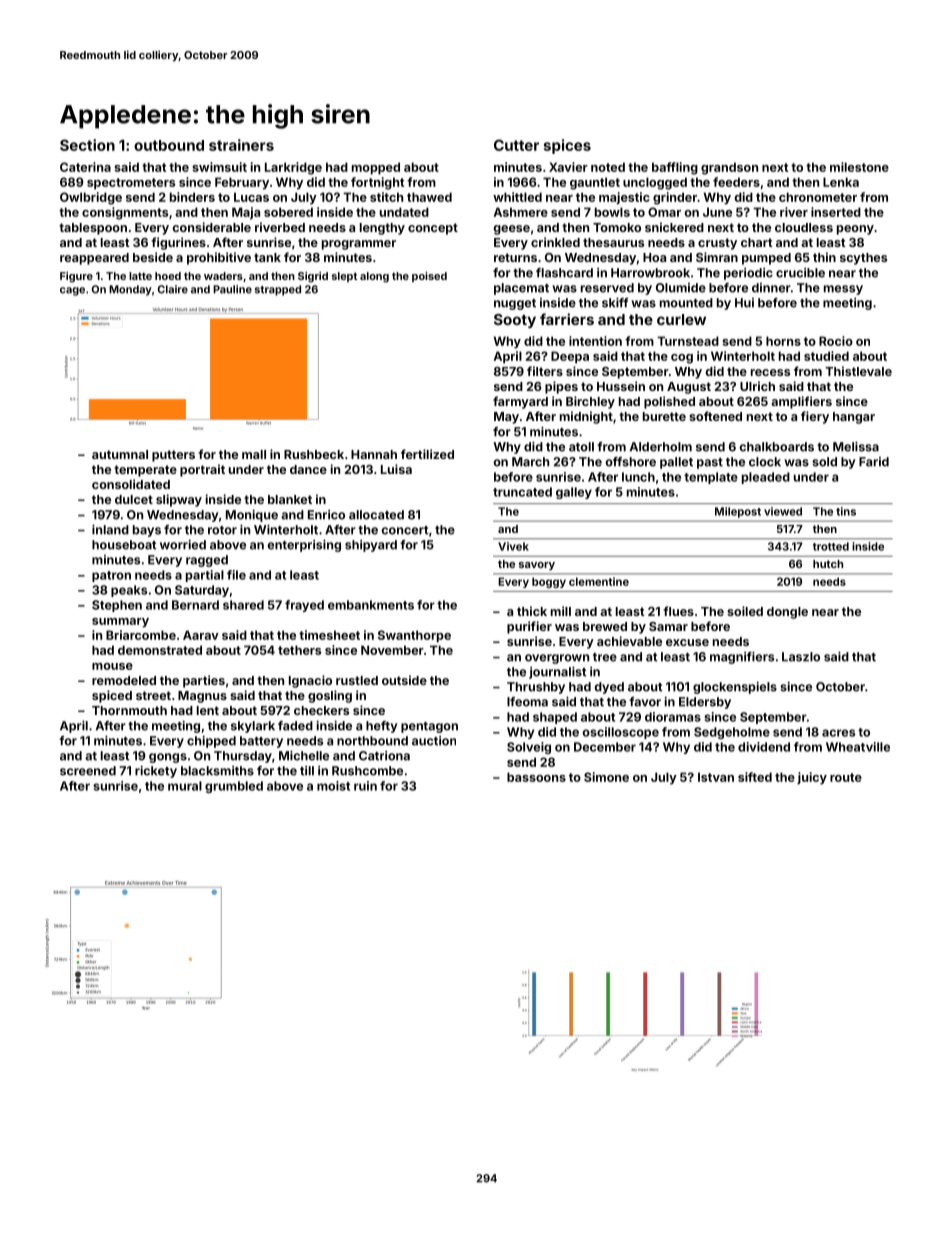 The height and width of the screenshot is (1233, 952). I want to click on hangar, so click(854, 418).
